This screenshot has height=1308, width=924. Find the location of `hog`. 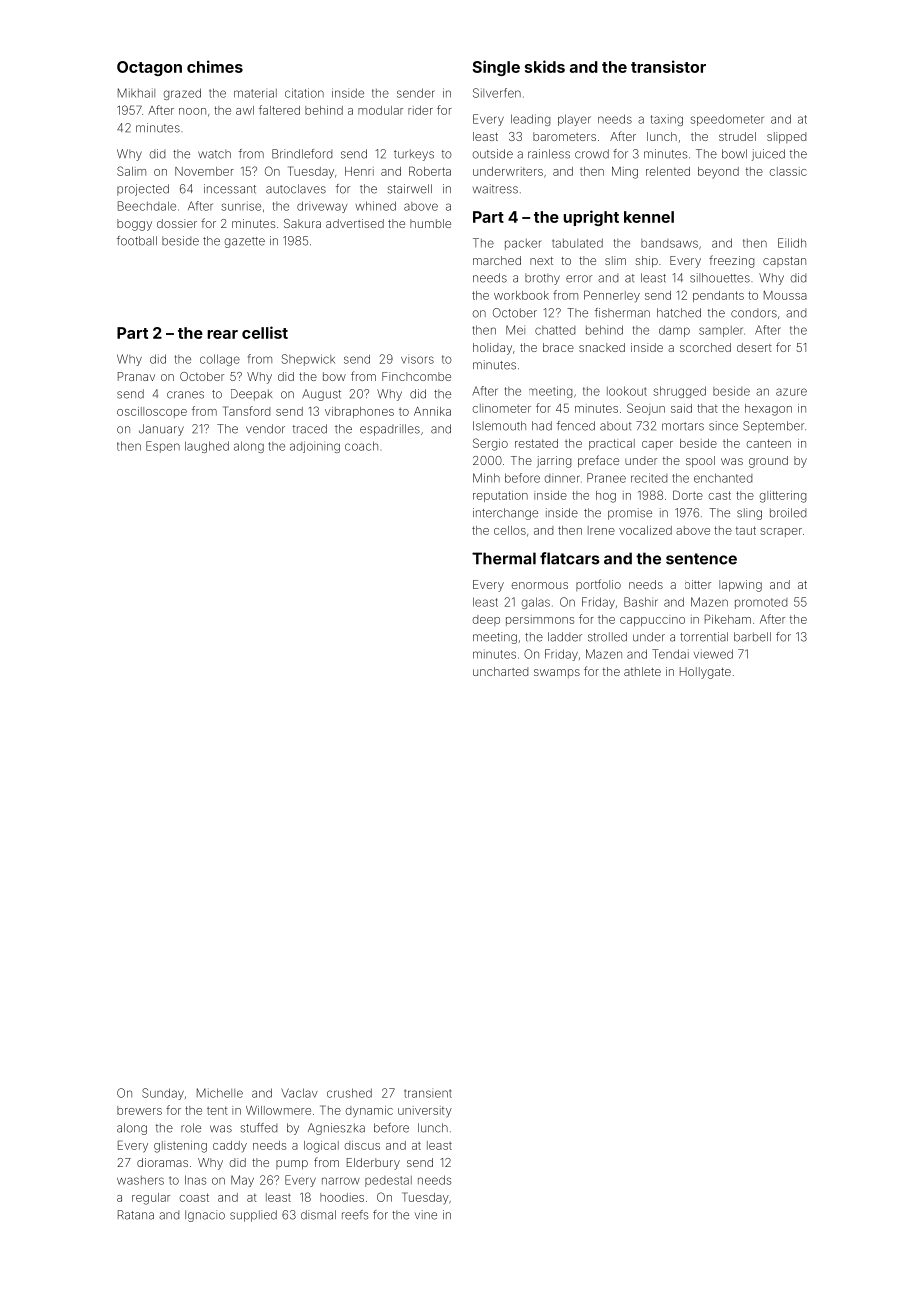

hog is located at coordinates (606, 497).
